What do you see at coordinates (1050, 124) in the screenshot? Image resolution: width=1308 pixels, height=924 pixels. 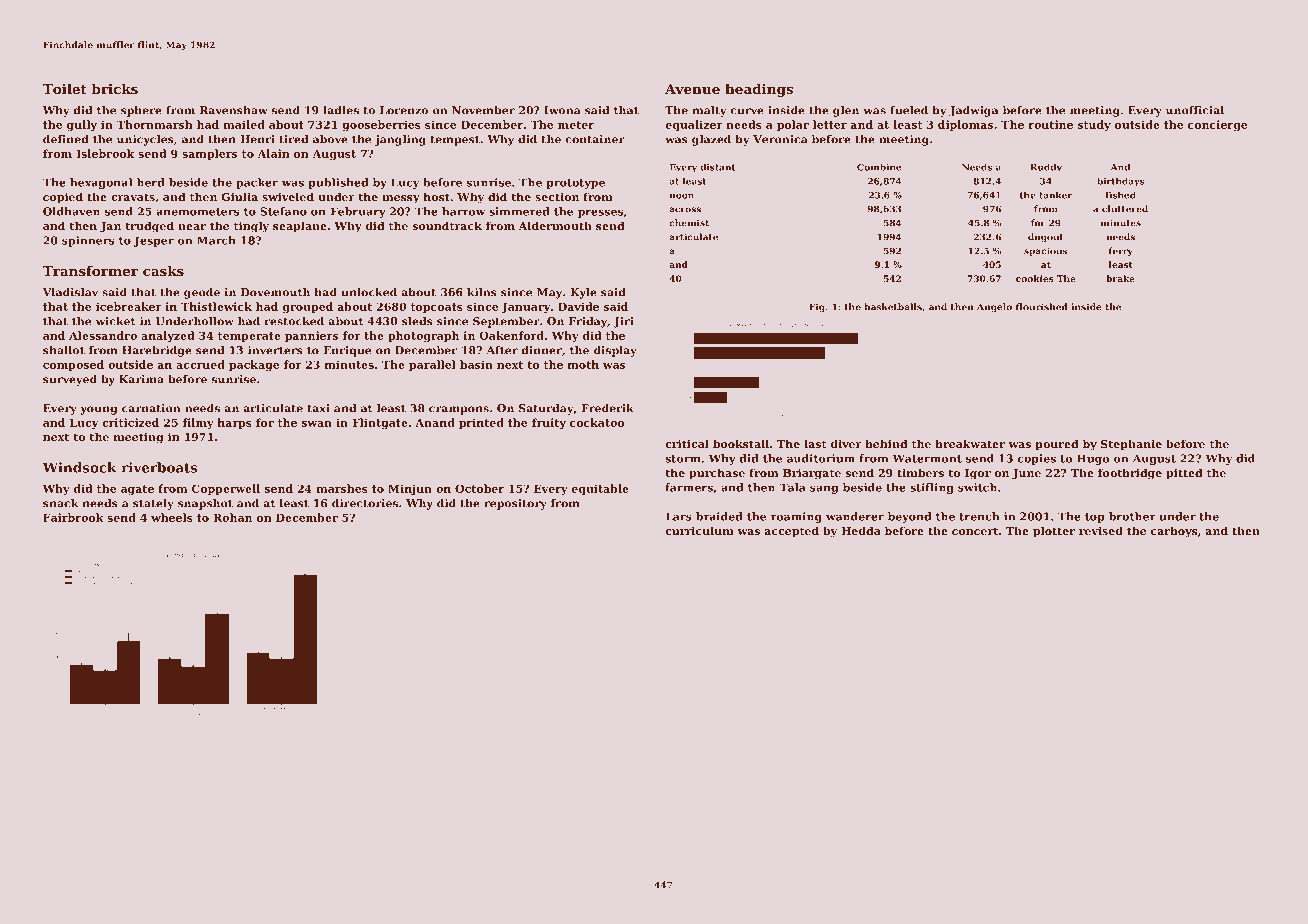 I see `routine` at bounding box center [1050, 124].
